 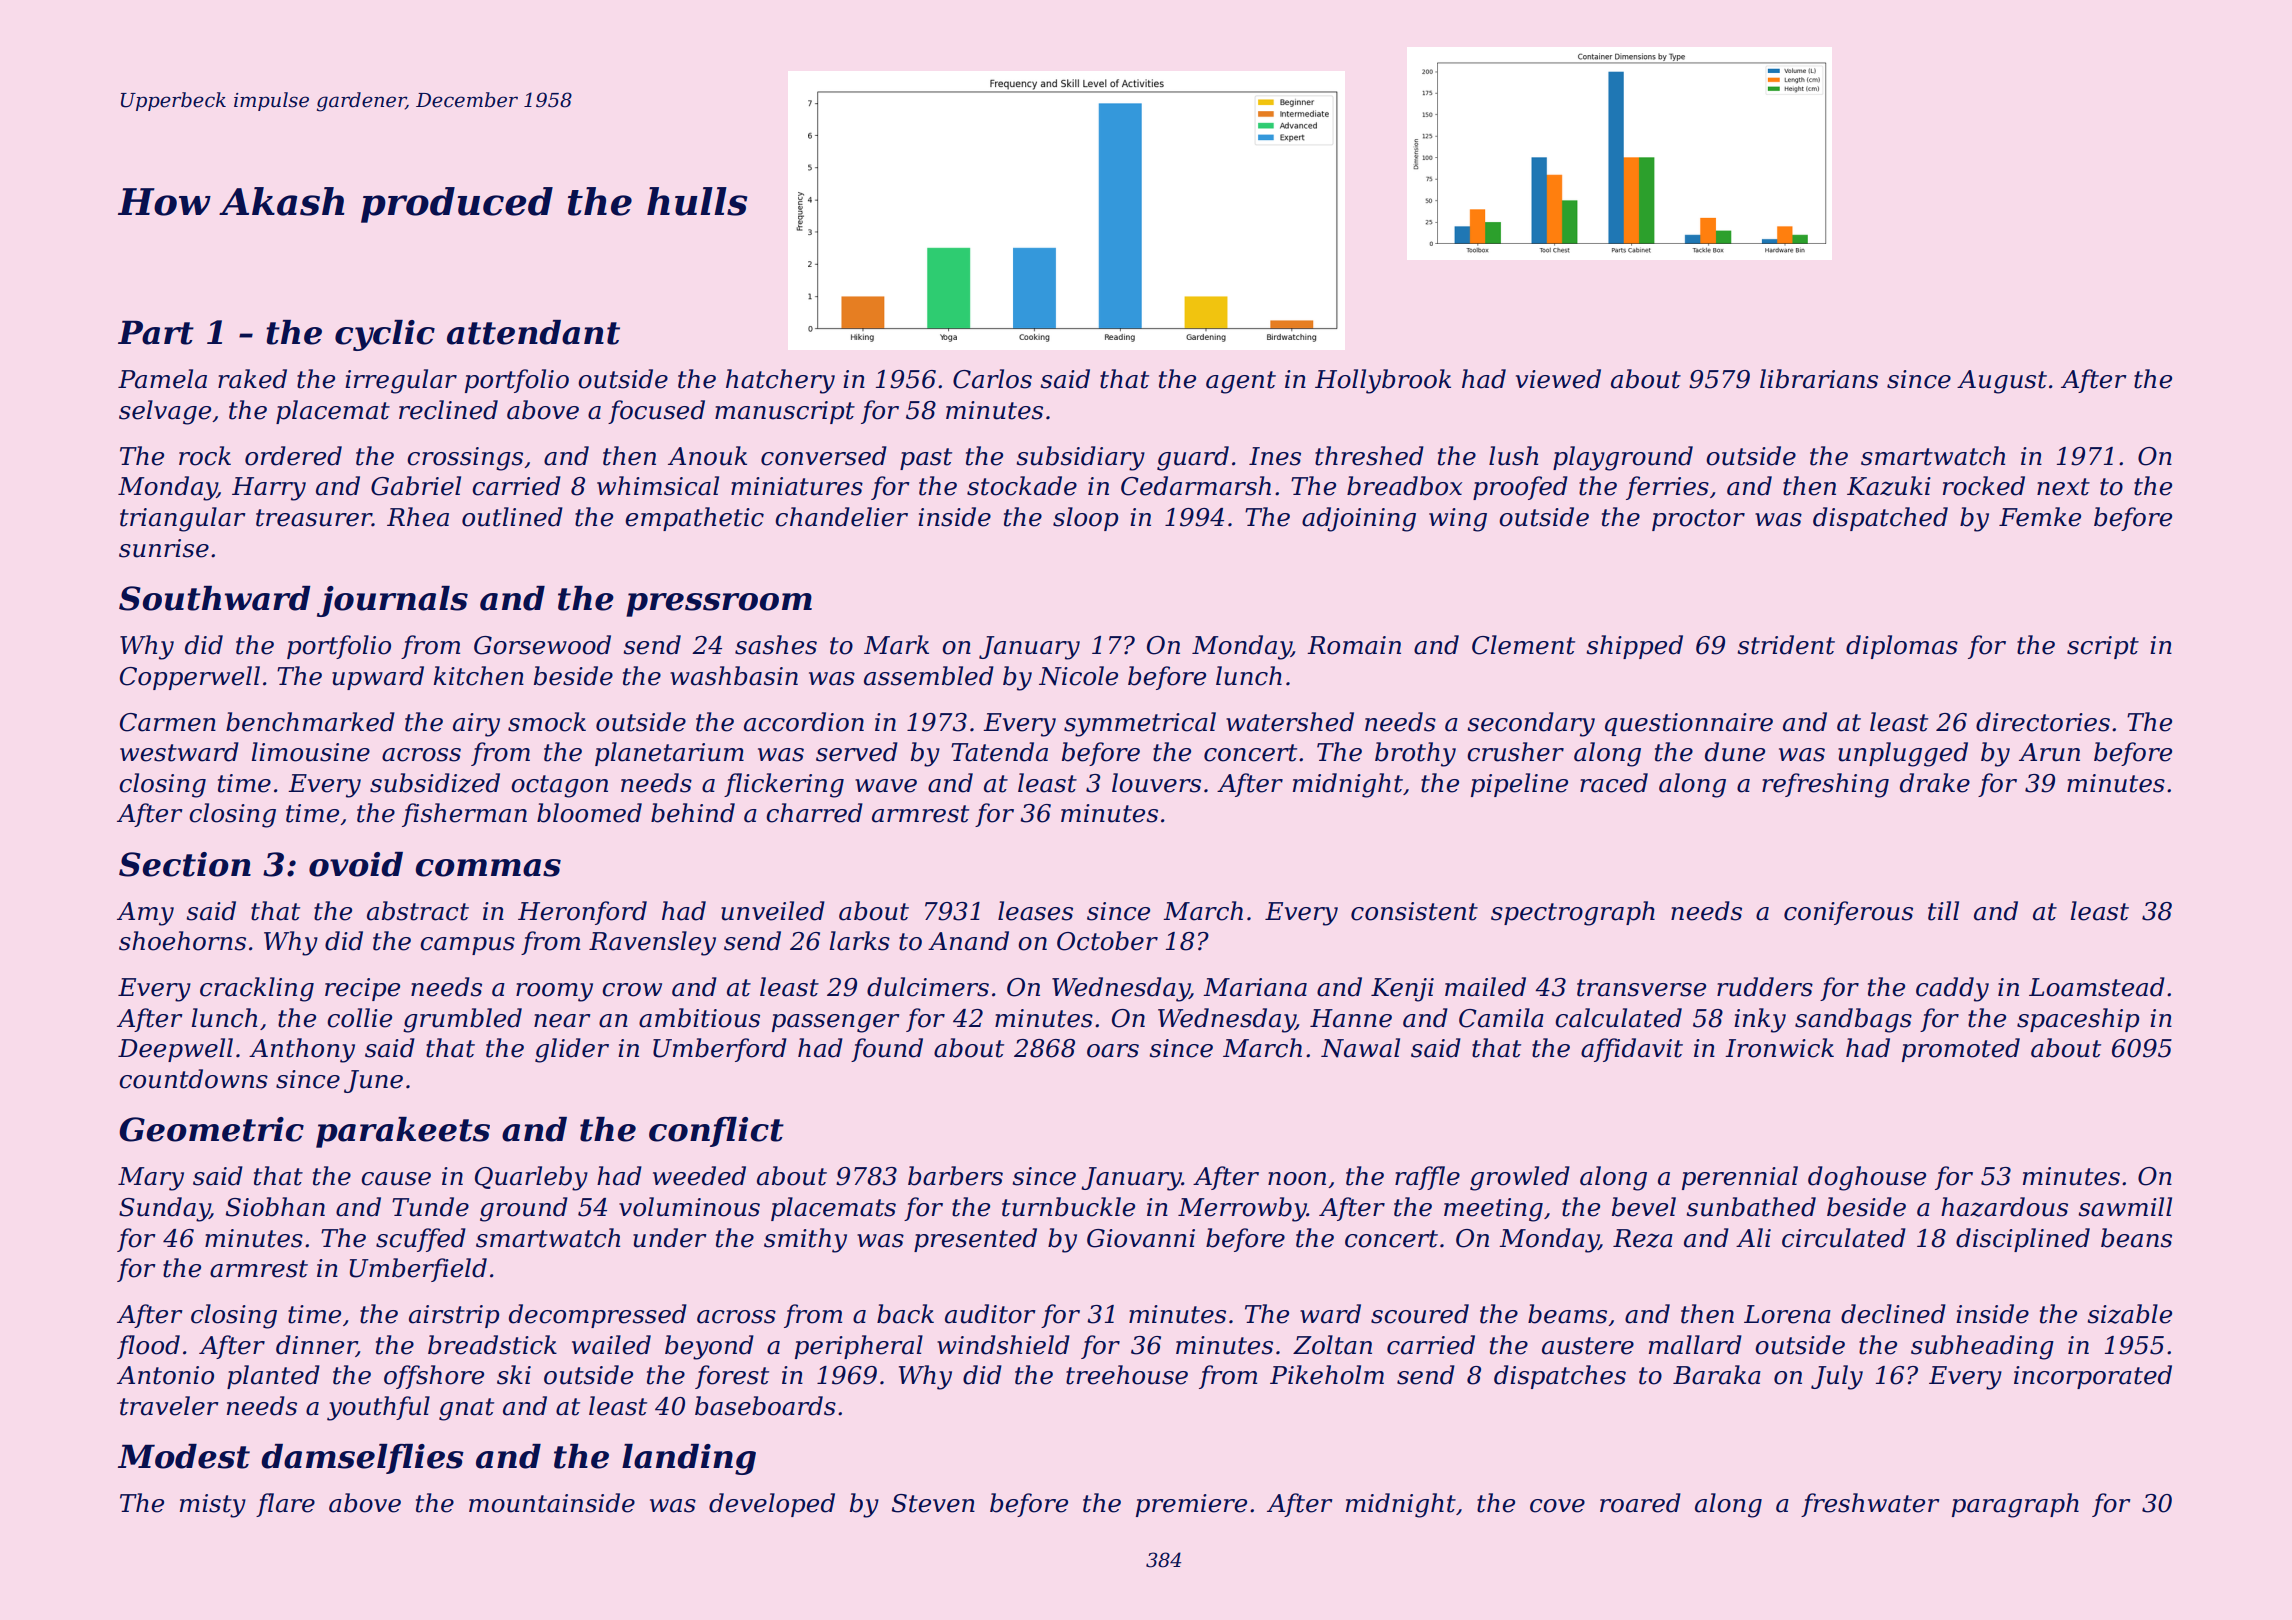 I want to click on sawmill, so click(x=2125, y=1207).
